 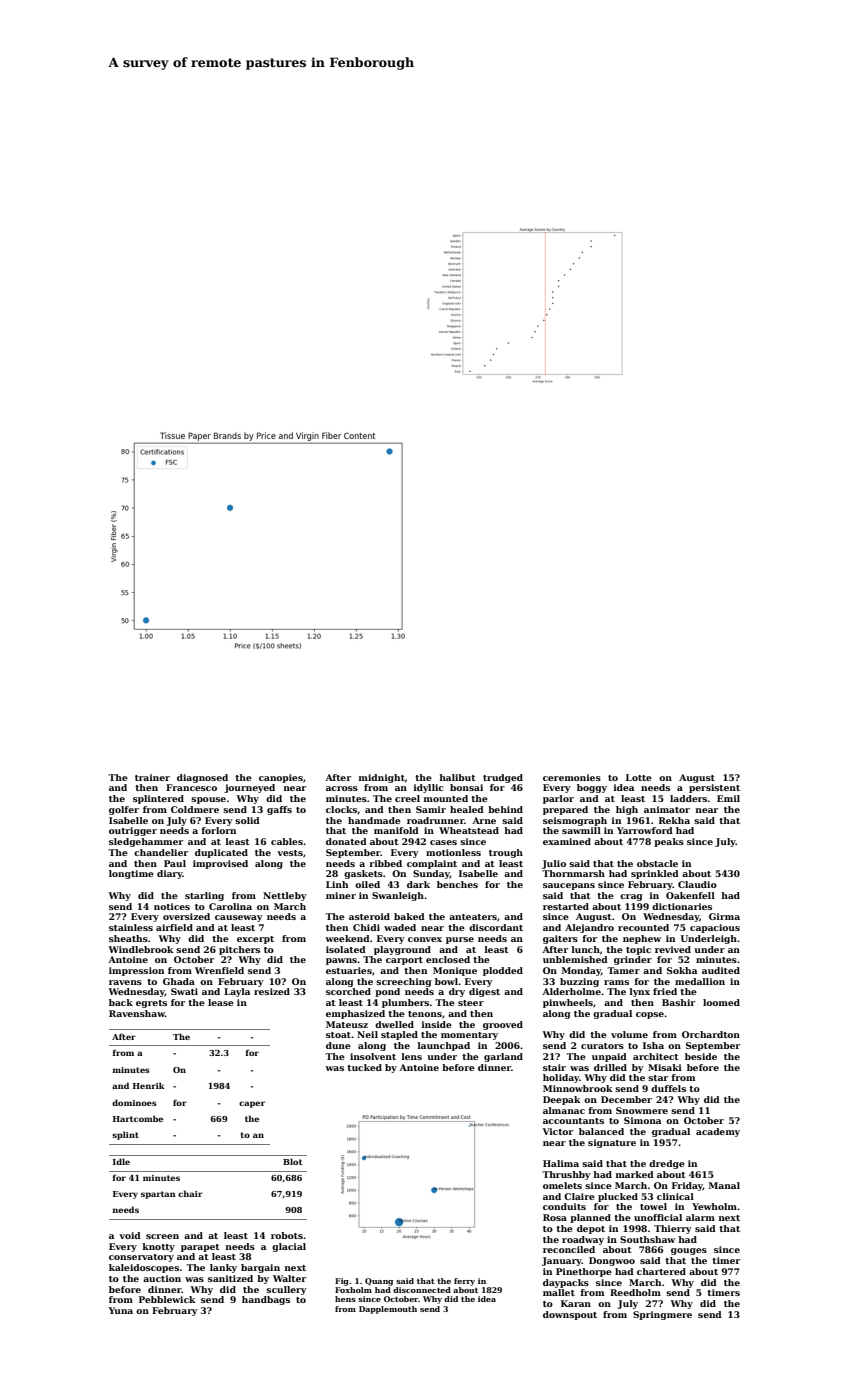 I want to click on Lotte, so click(x=639, y=777).
